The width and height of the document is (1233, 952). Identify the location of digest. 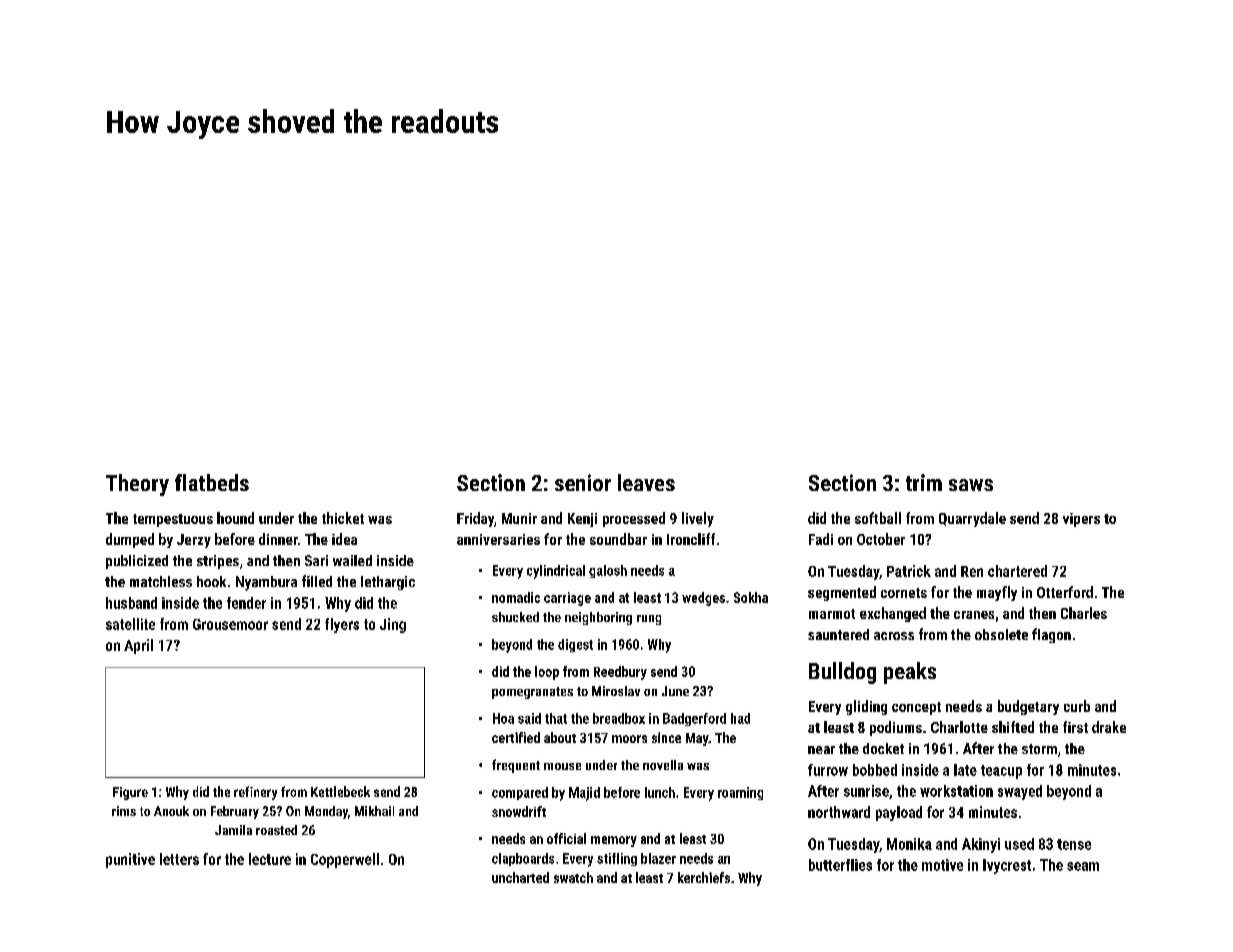
(575, 645).
